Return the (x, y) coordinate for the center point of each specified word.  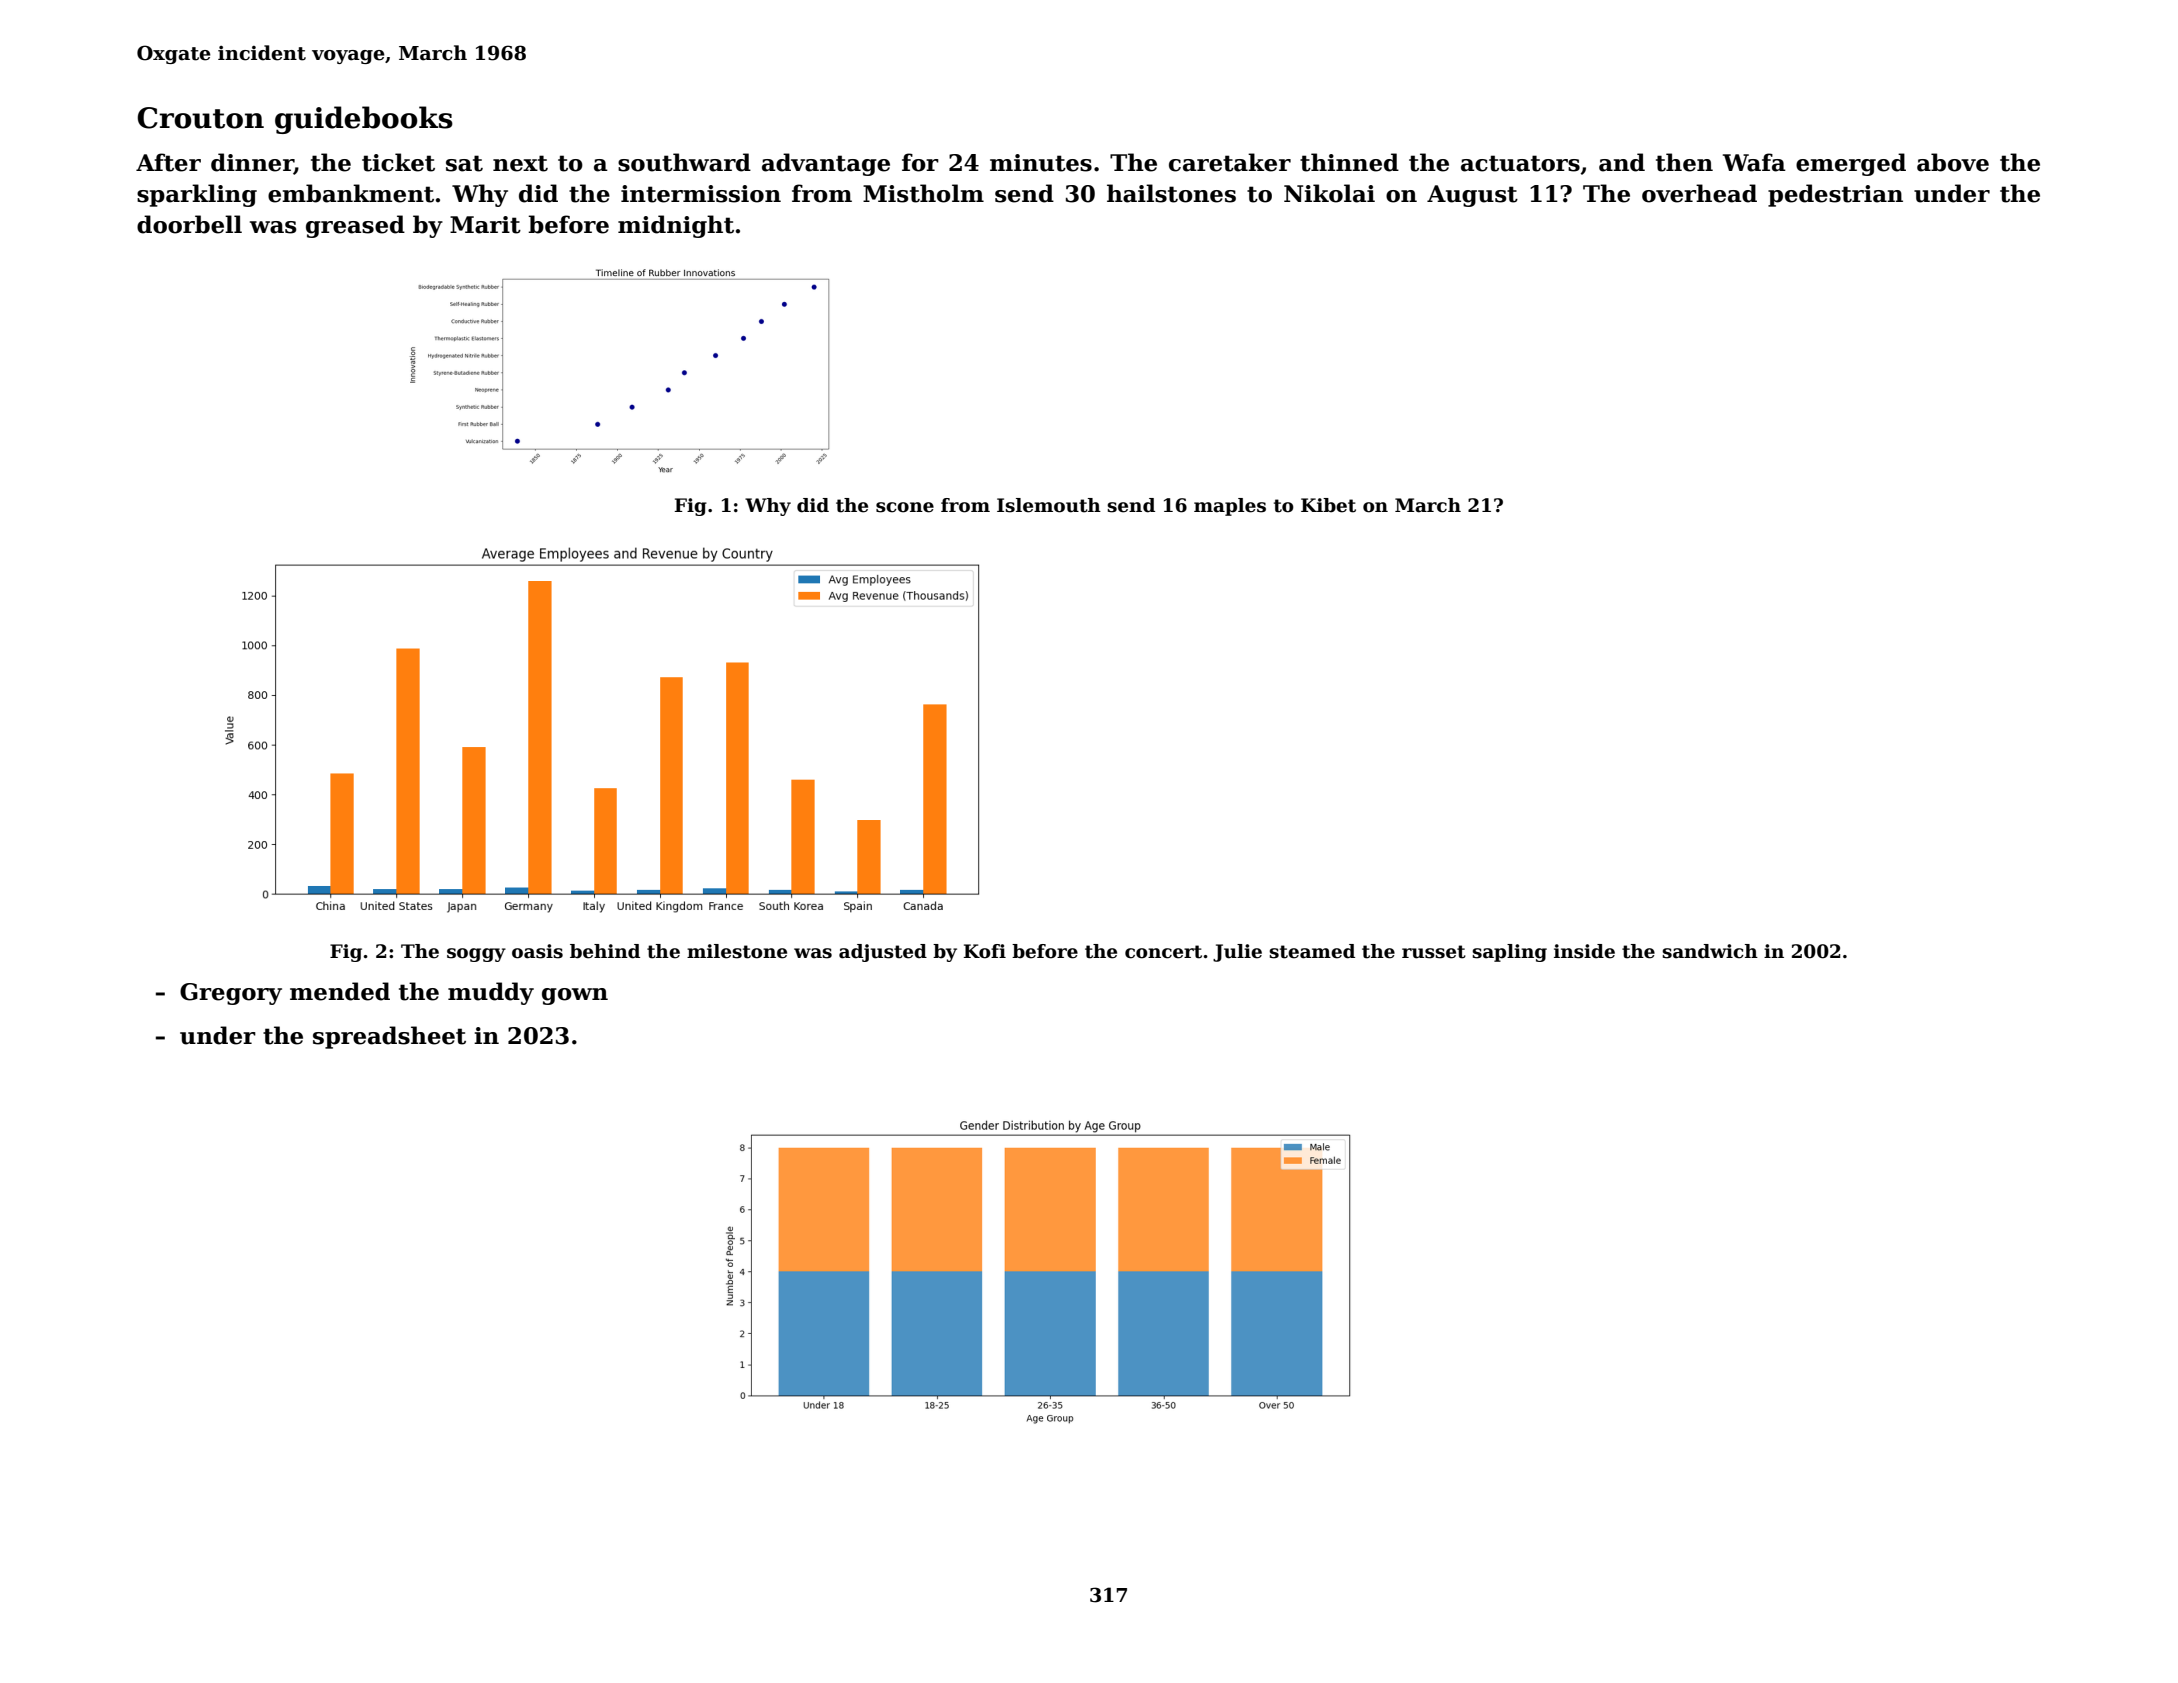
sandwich (1710, 951)
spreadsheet (389, 1037)
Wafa (1754, 162)
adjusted (883, 953)
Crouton (201, 118)
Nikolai (1329, 193)
